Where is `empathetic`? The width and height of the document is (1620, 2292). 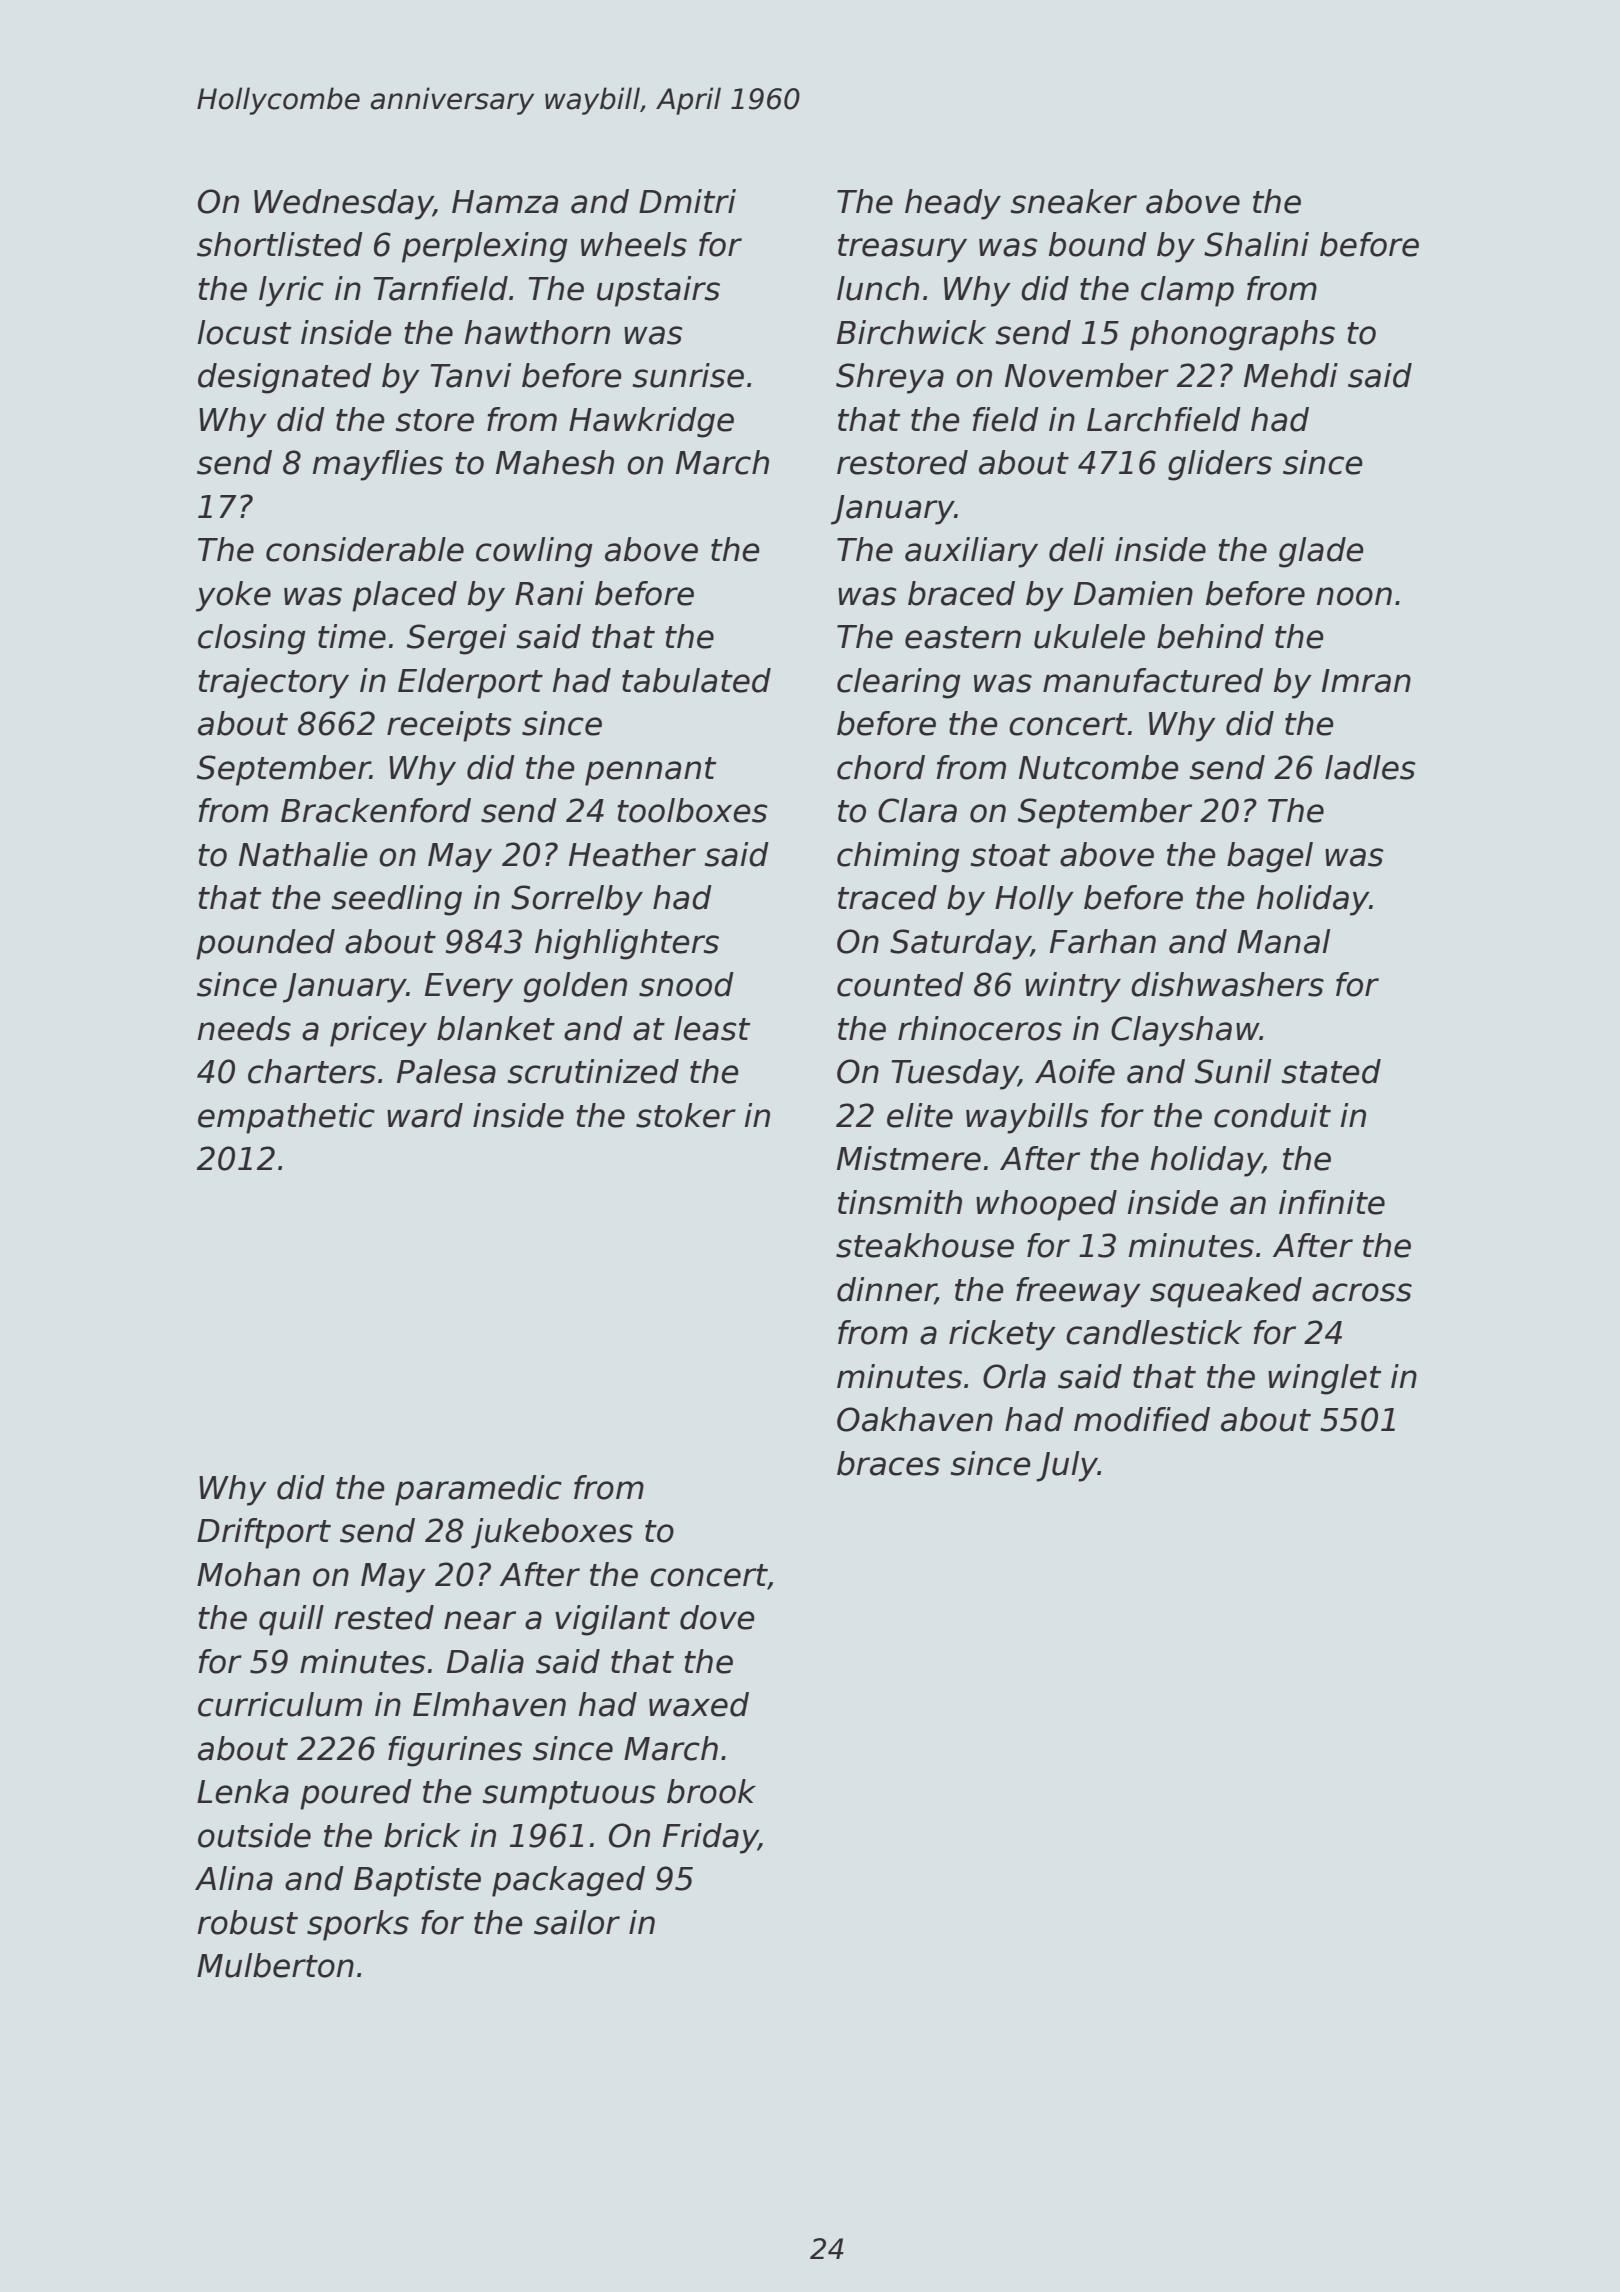
empathetic is located at coordinates (286, 1118).
